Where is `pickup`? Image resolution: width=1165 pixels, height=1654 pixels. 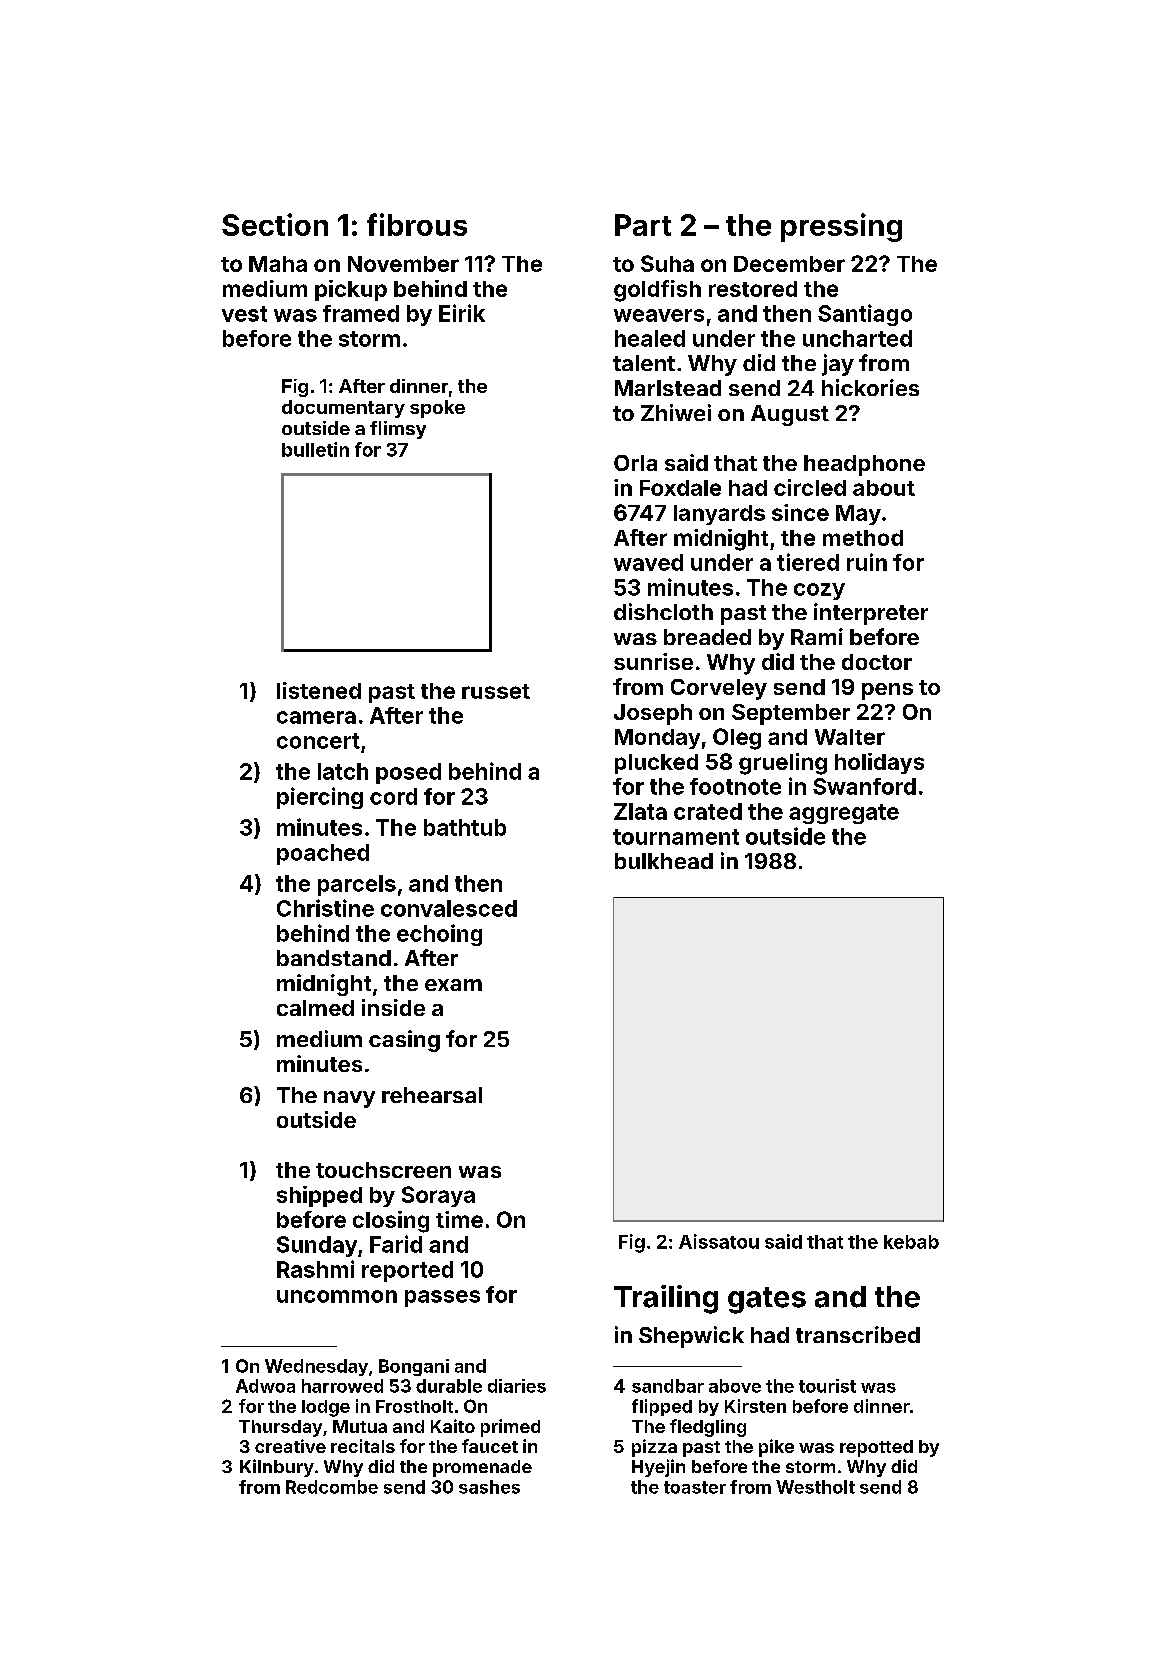 pickup is located at coordinates (351, 290).
